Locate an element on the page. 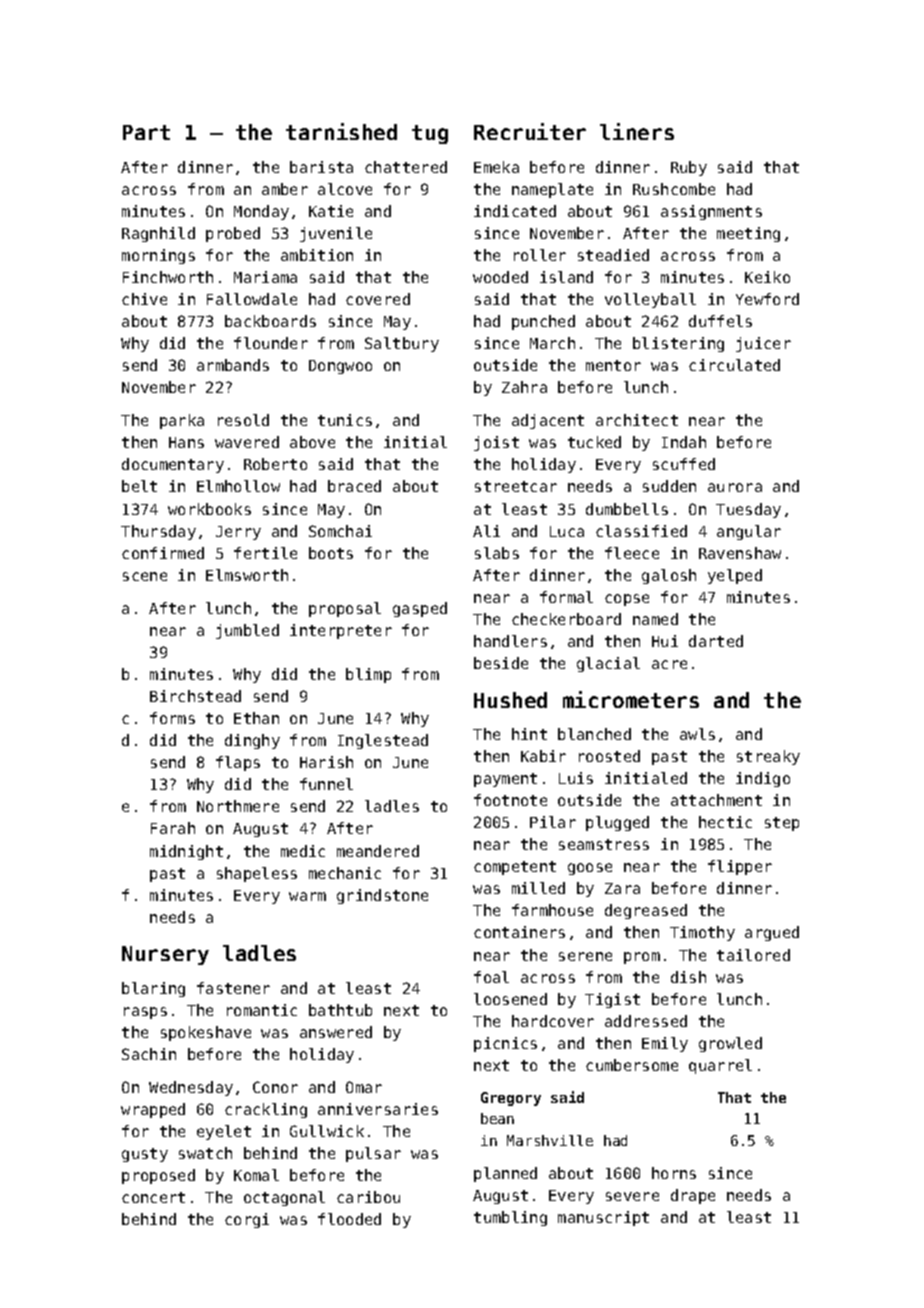 This page has width=924, height=1308. hectic is located at coordinates (725, 822).
